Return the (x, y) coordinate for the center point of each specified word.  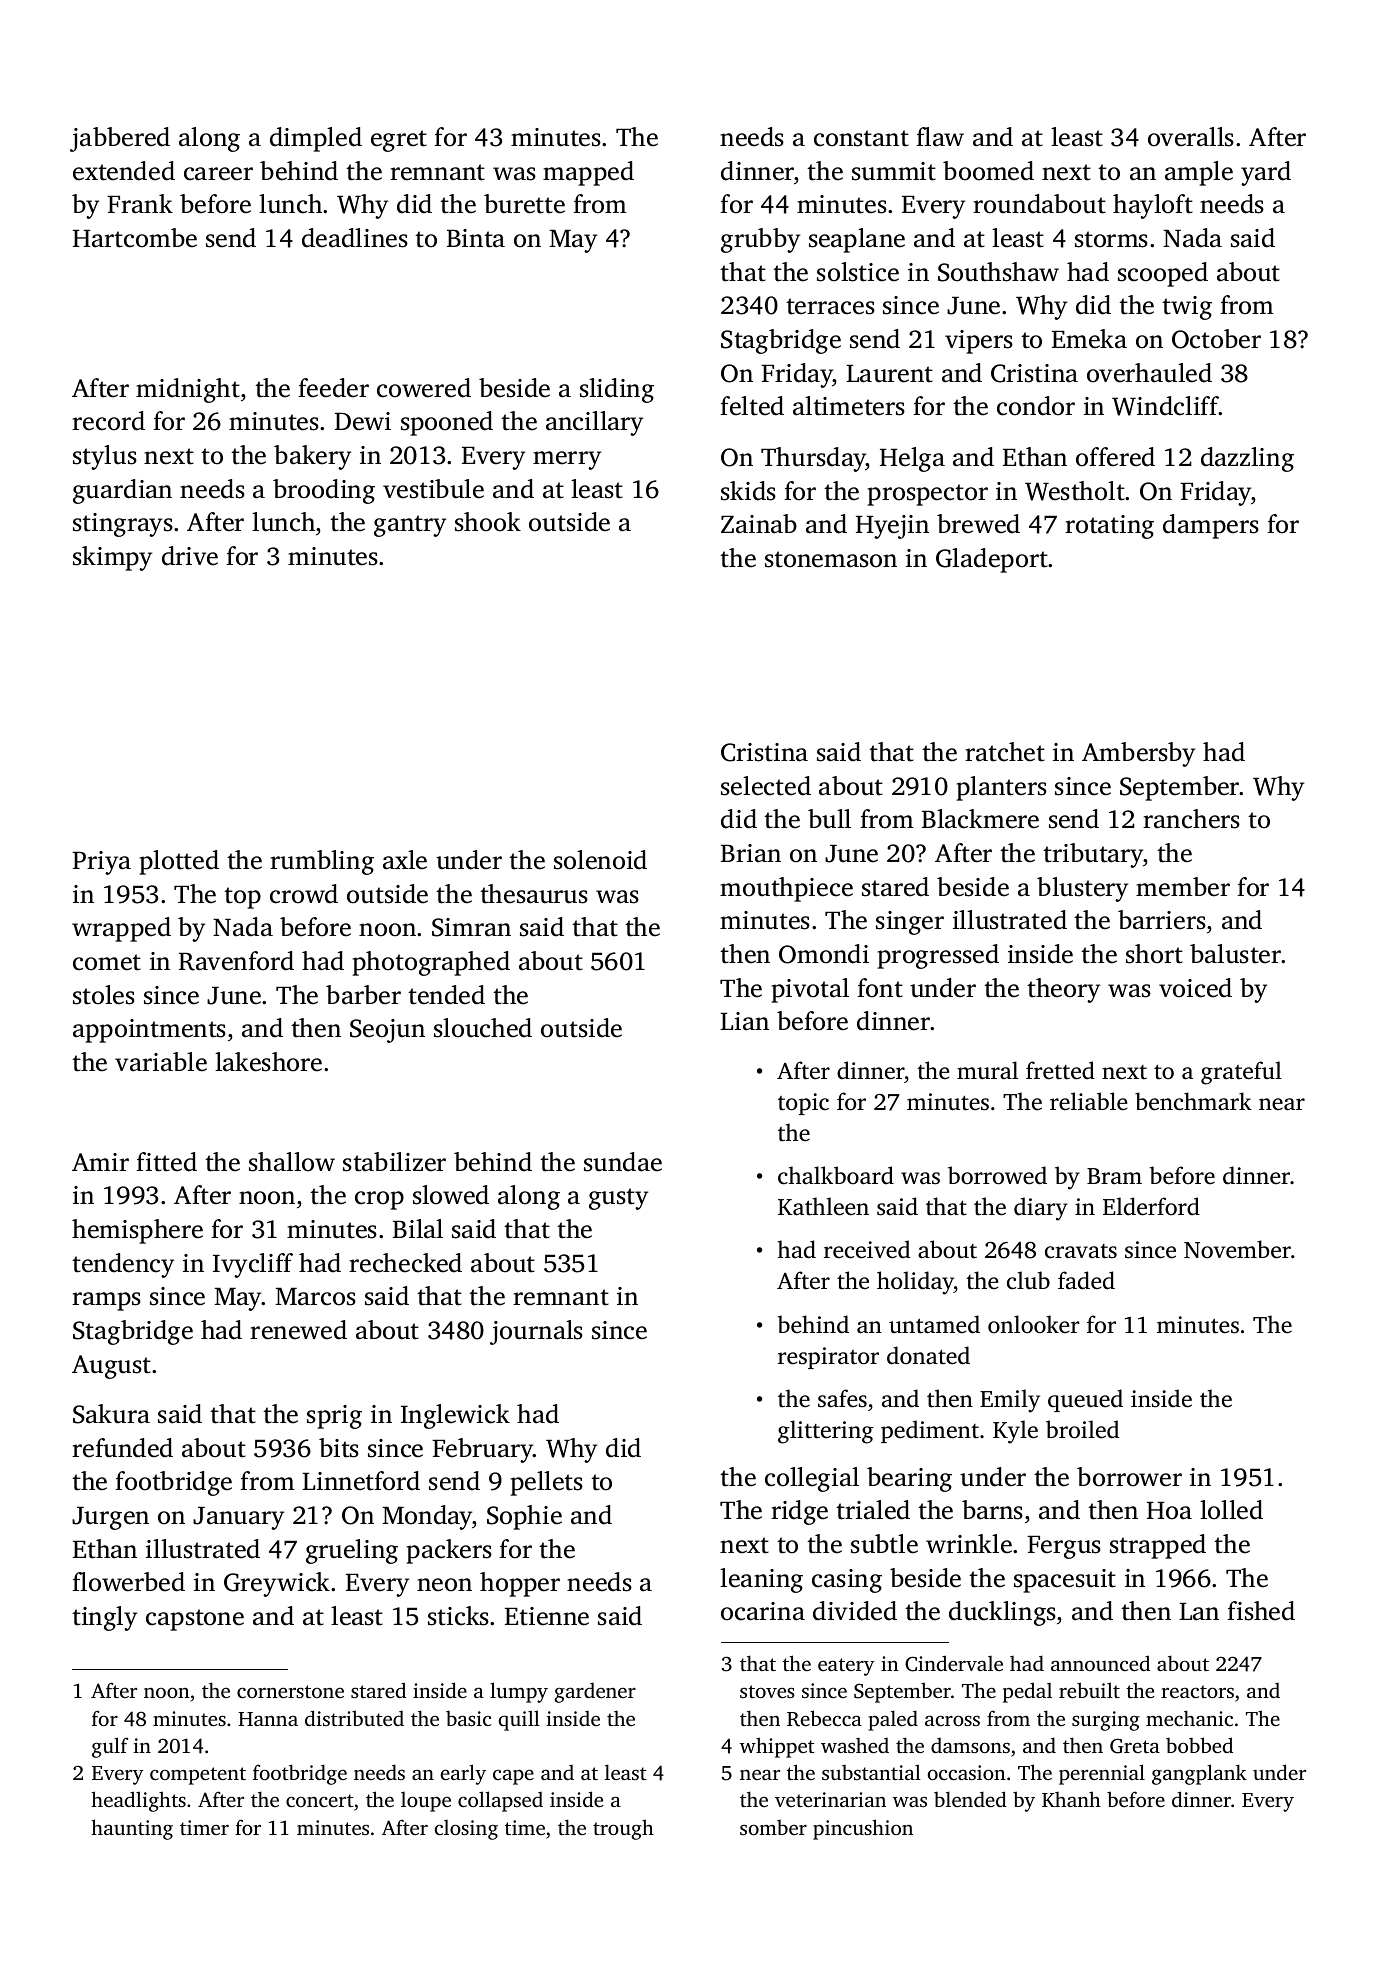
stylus (105, 457)
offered (1115, 457)
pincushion (863, 1829)
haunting (132, 1829)
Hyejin (892, 527)
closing (466, 1829)
